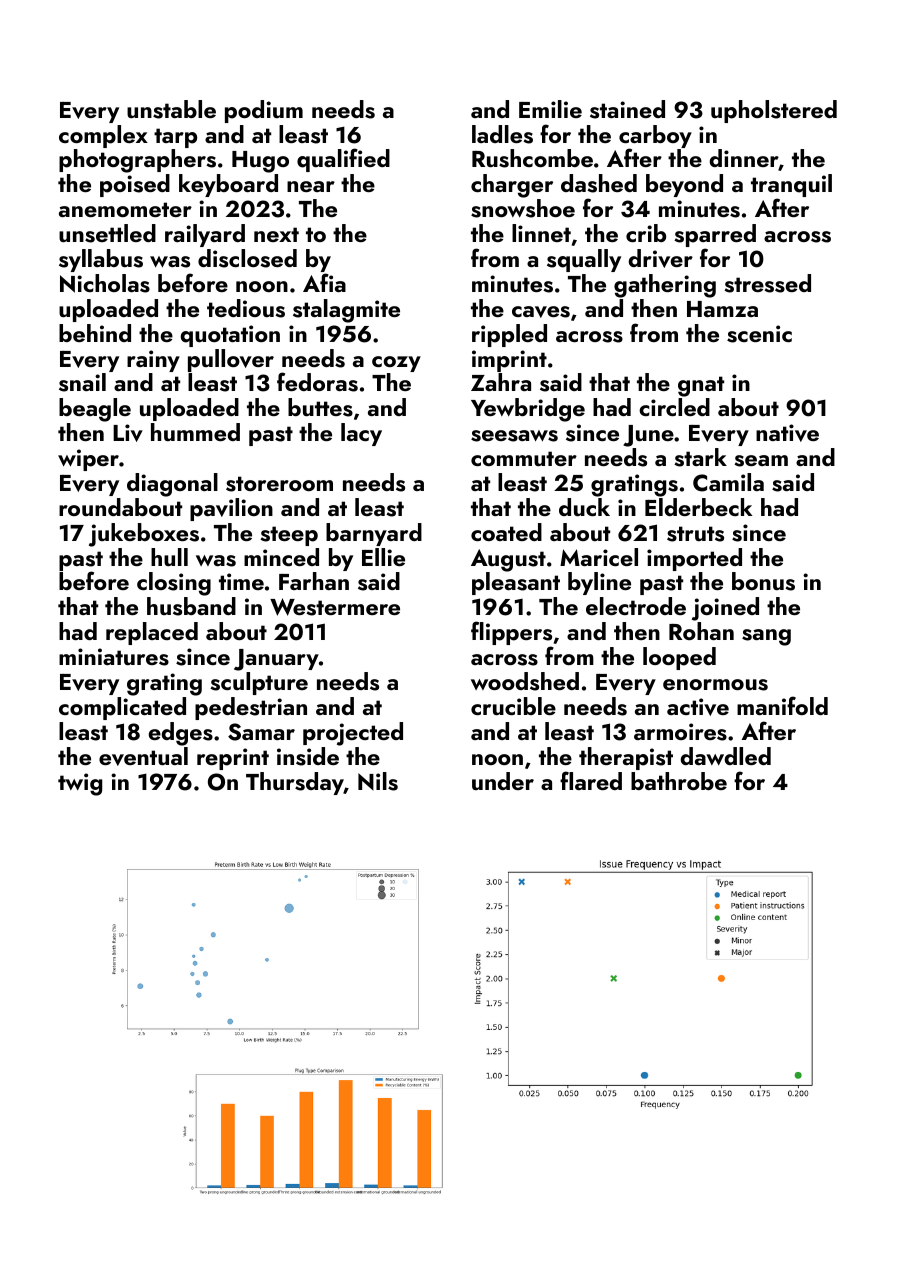 This screenshot has width=899, height=1276. Describe the element at coordinates (766, 637) in the screenshot. I see `sang` at that location.
